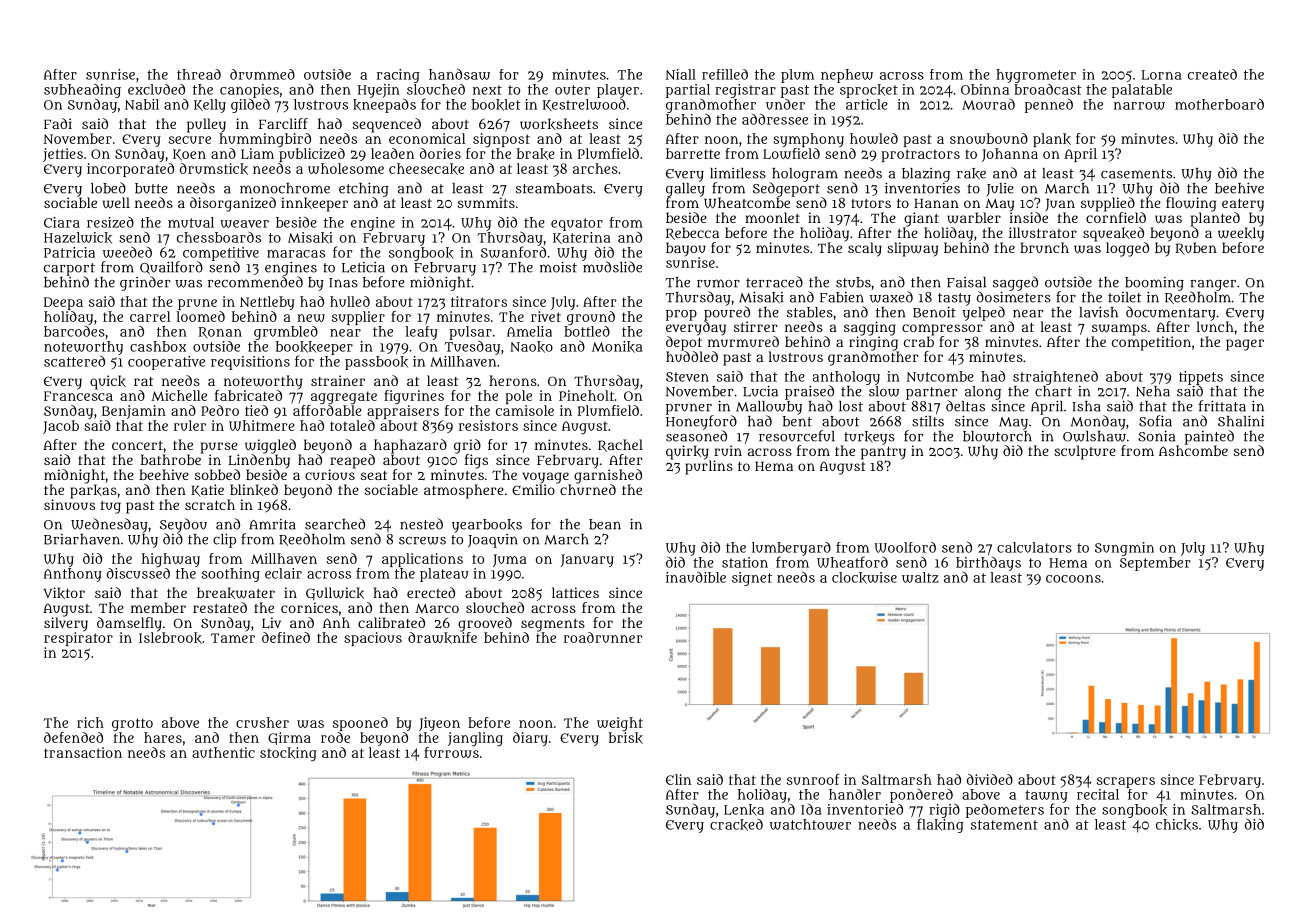 Image resolution: width=1308 pixels, height=924 pixels. I want to click on casements, so click(1136, 174).
